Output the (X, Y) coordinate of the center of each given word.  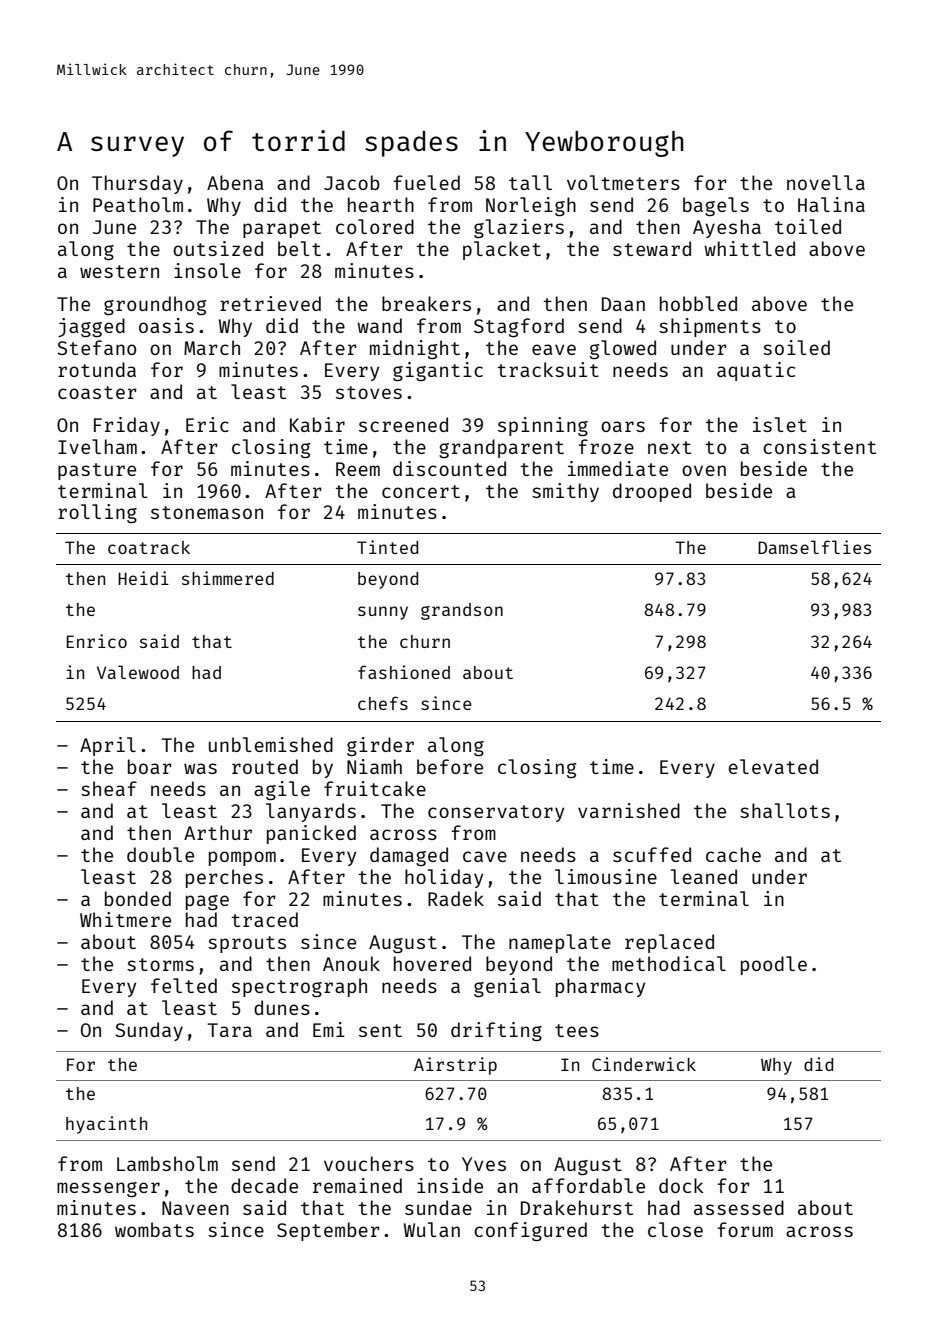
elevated (773, 766)
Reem (358, 469)
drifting (496, 1031)
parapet (282, 229)
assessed (739, 1207)
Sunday (149, 1031)
